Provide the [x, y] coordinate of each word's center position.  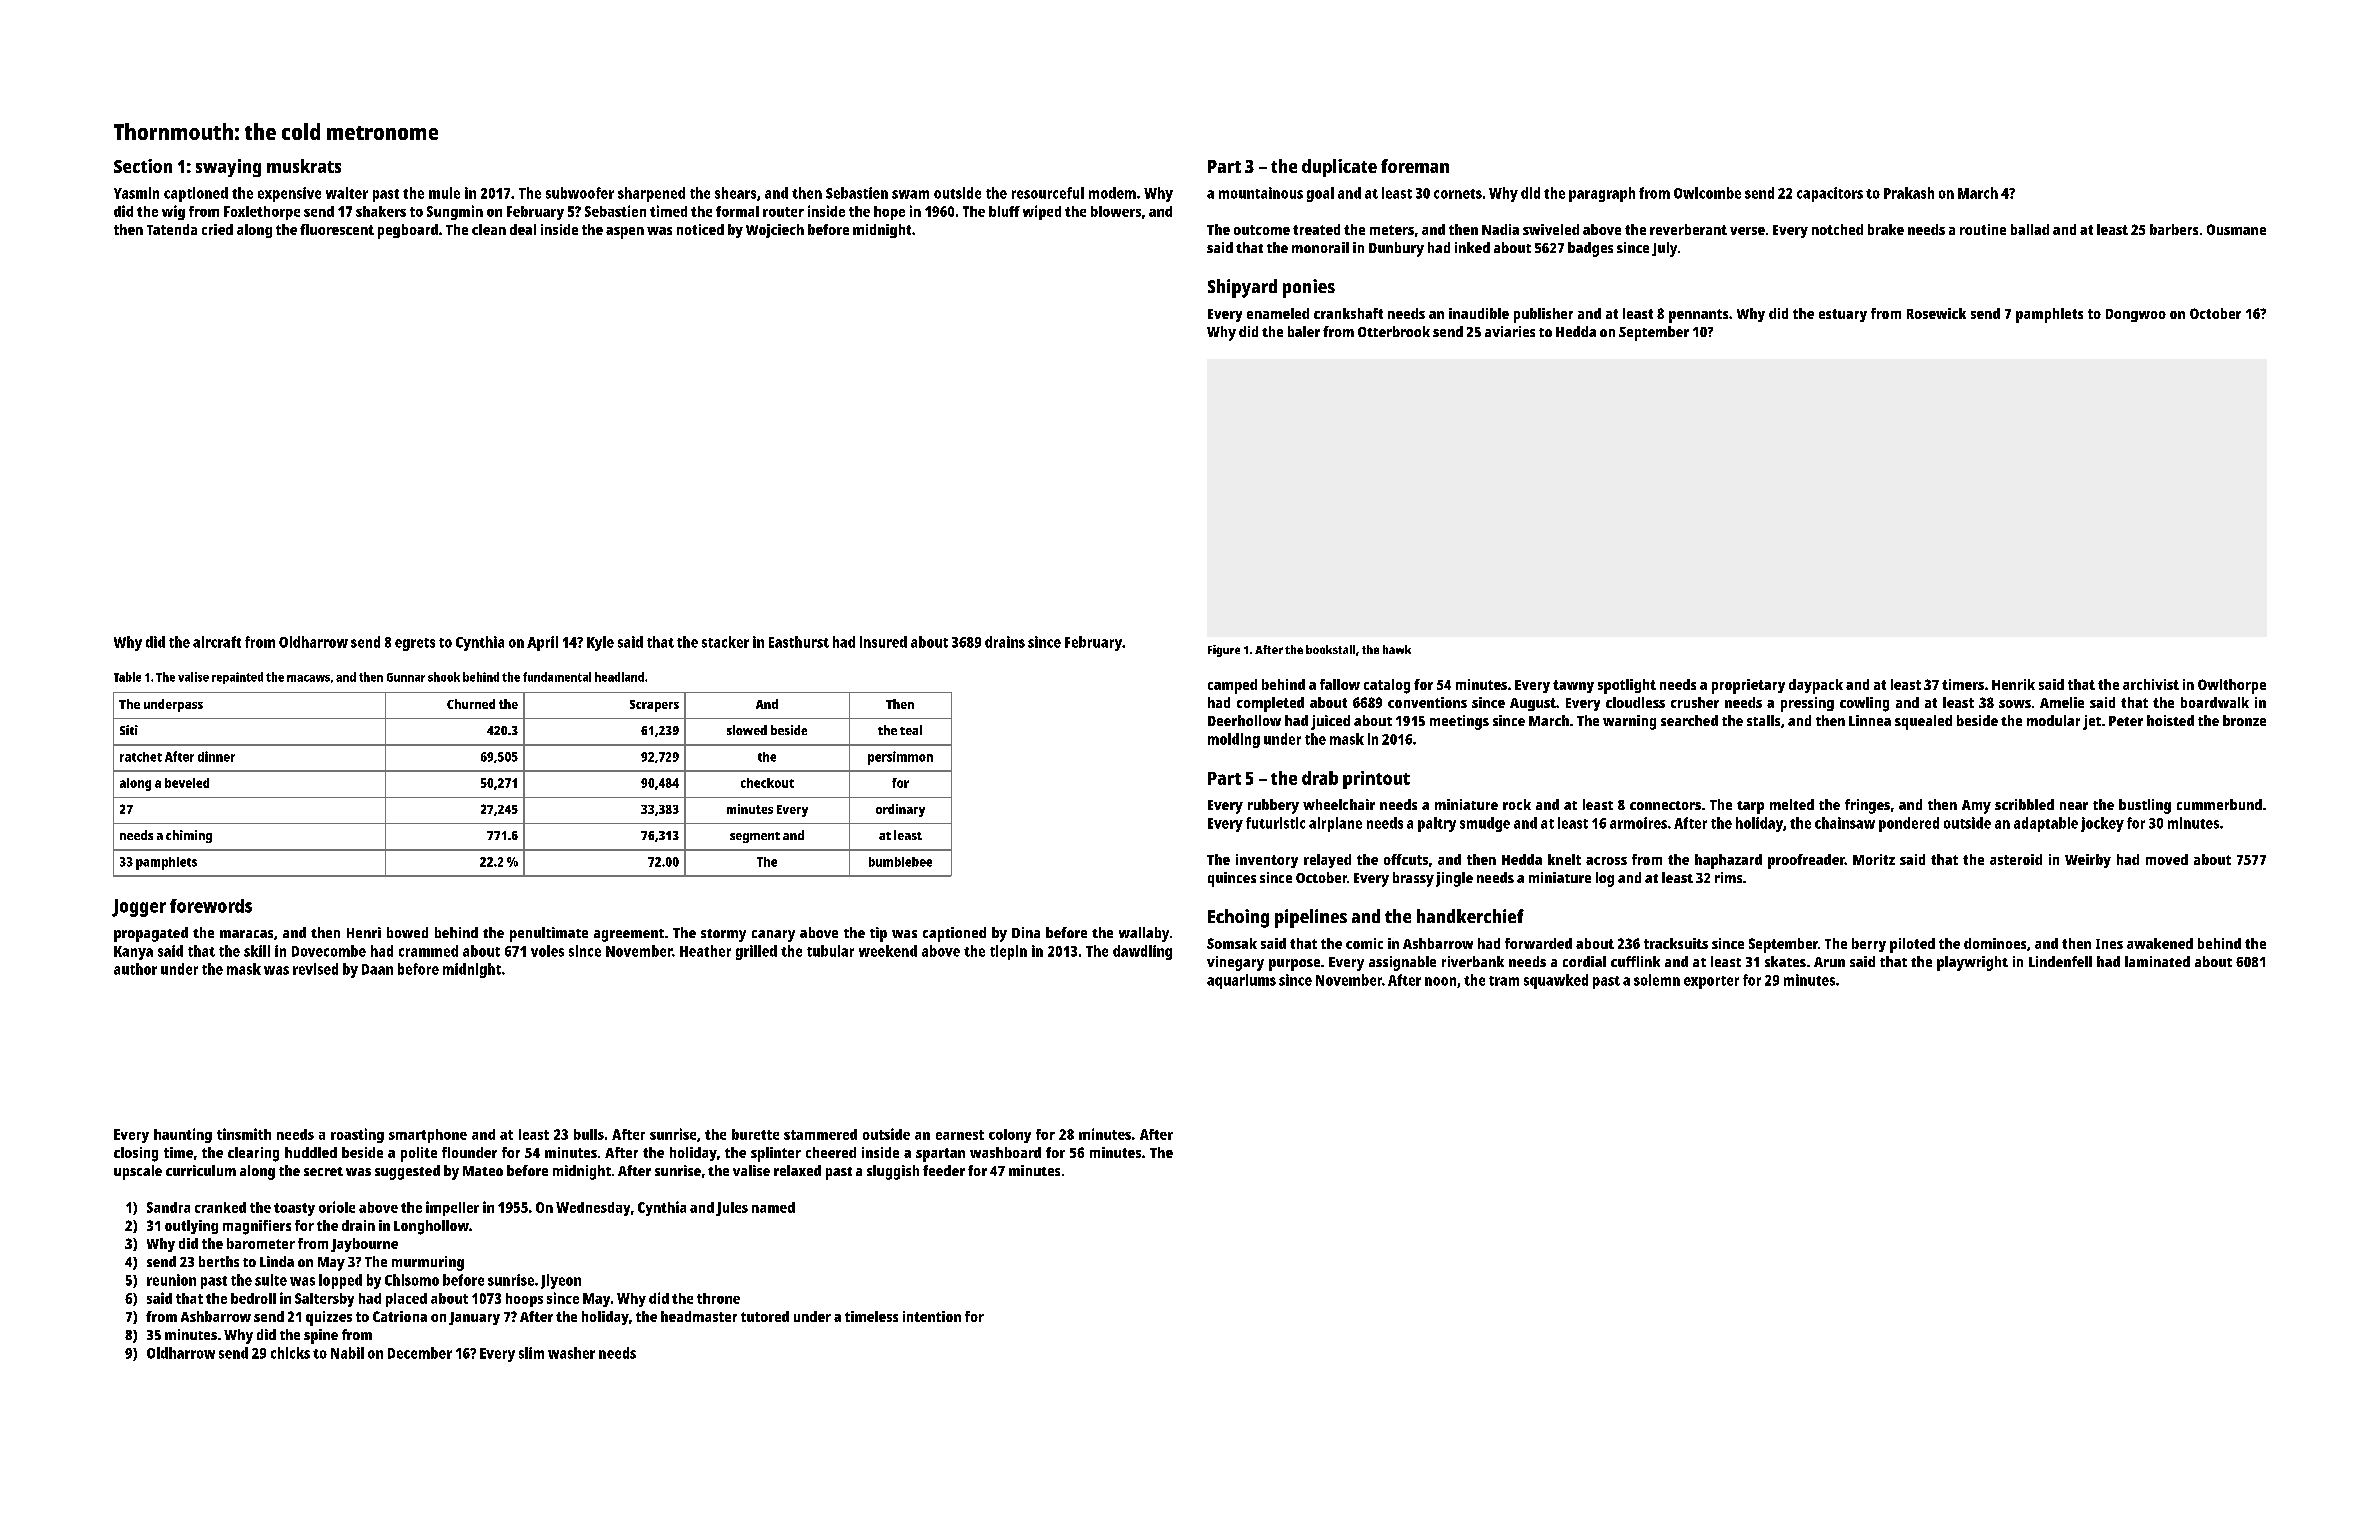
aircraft [217, 642]
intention [932, 1316]
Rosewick [1936, 313]
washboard [1005, 1152]
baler [1304, 331]
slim [531, 1353]
